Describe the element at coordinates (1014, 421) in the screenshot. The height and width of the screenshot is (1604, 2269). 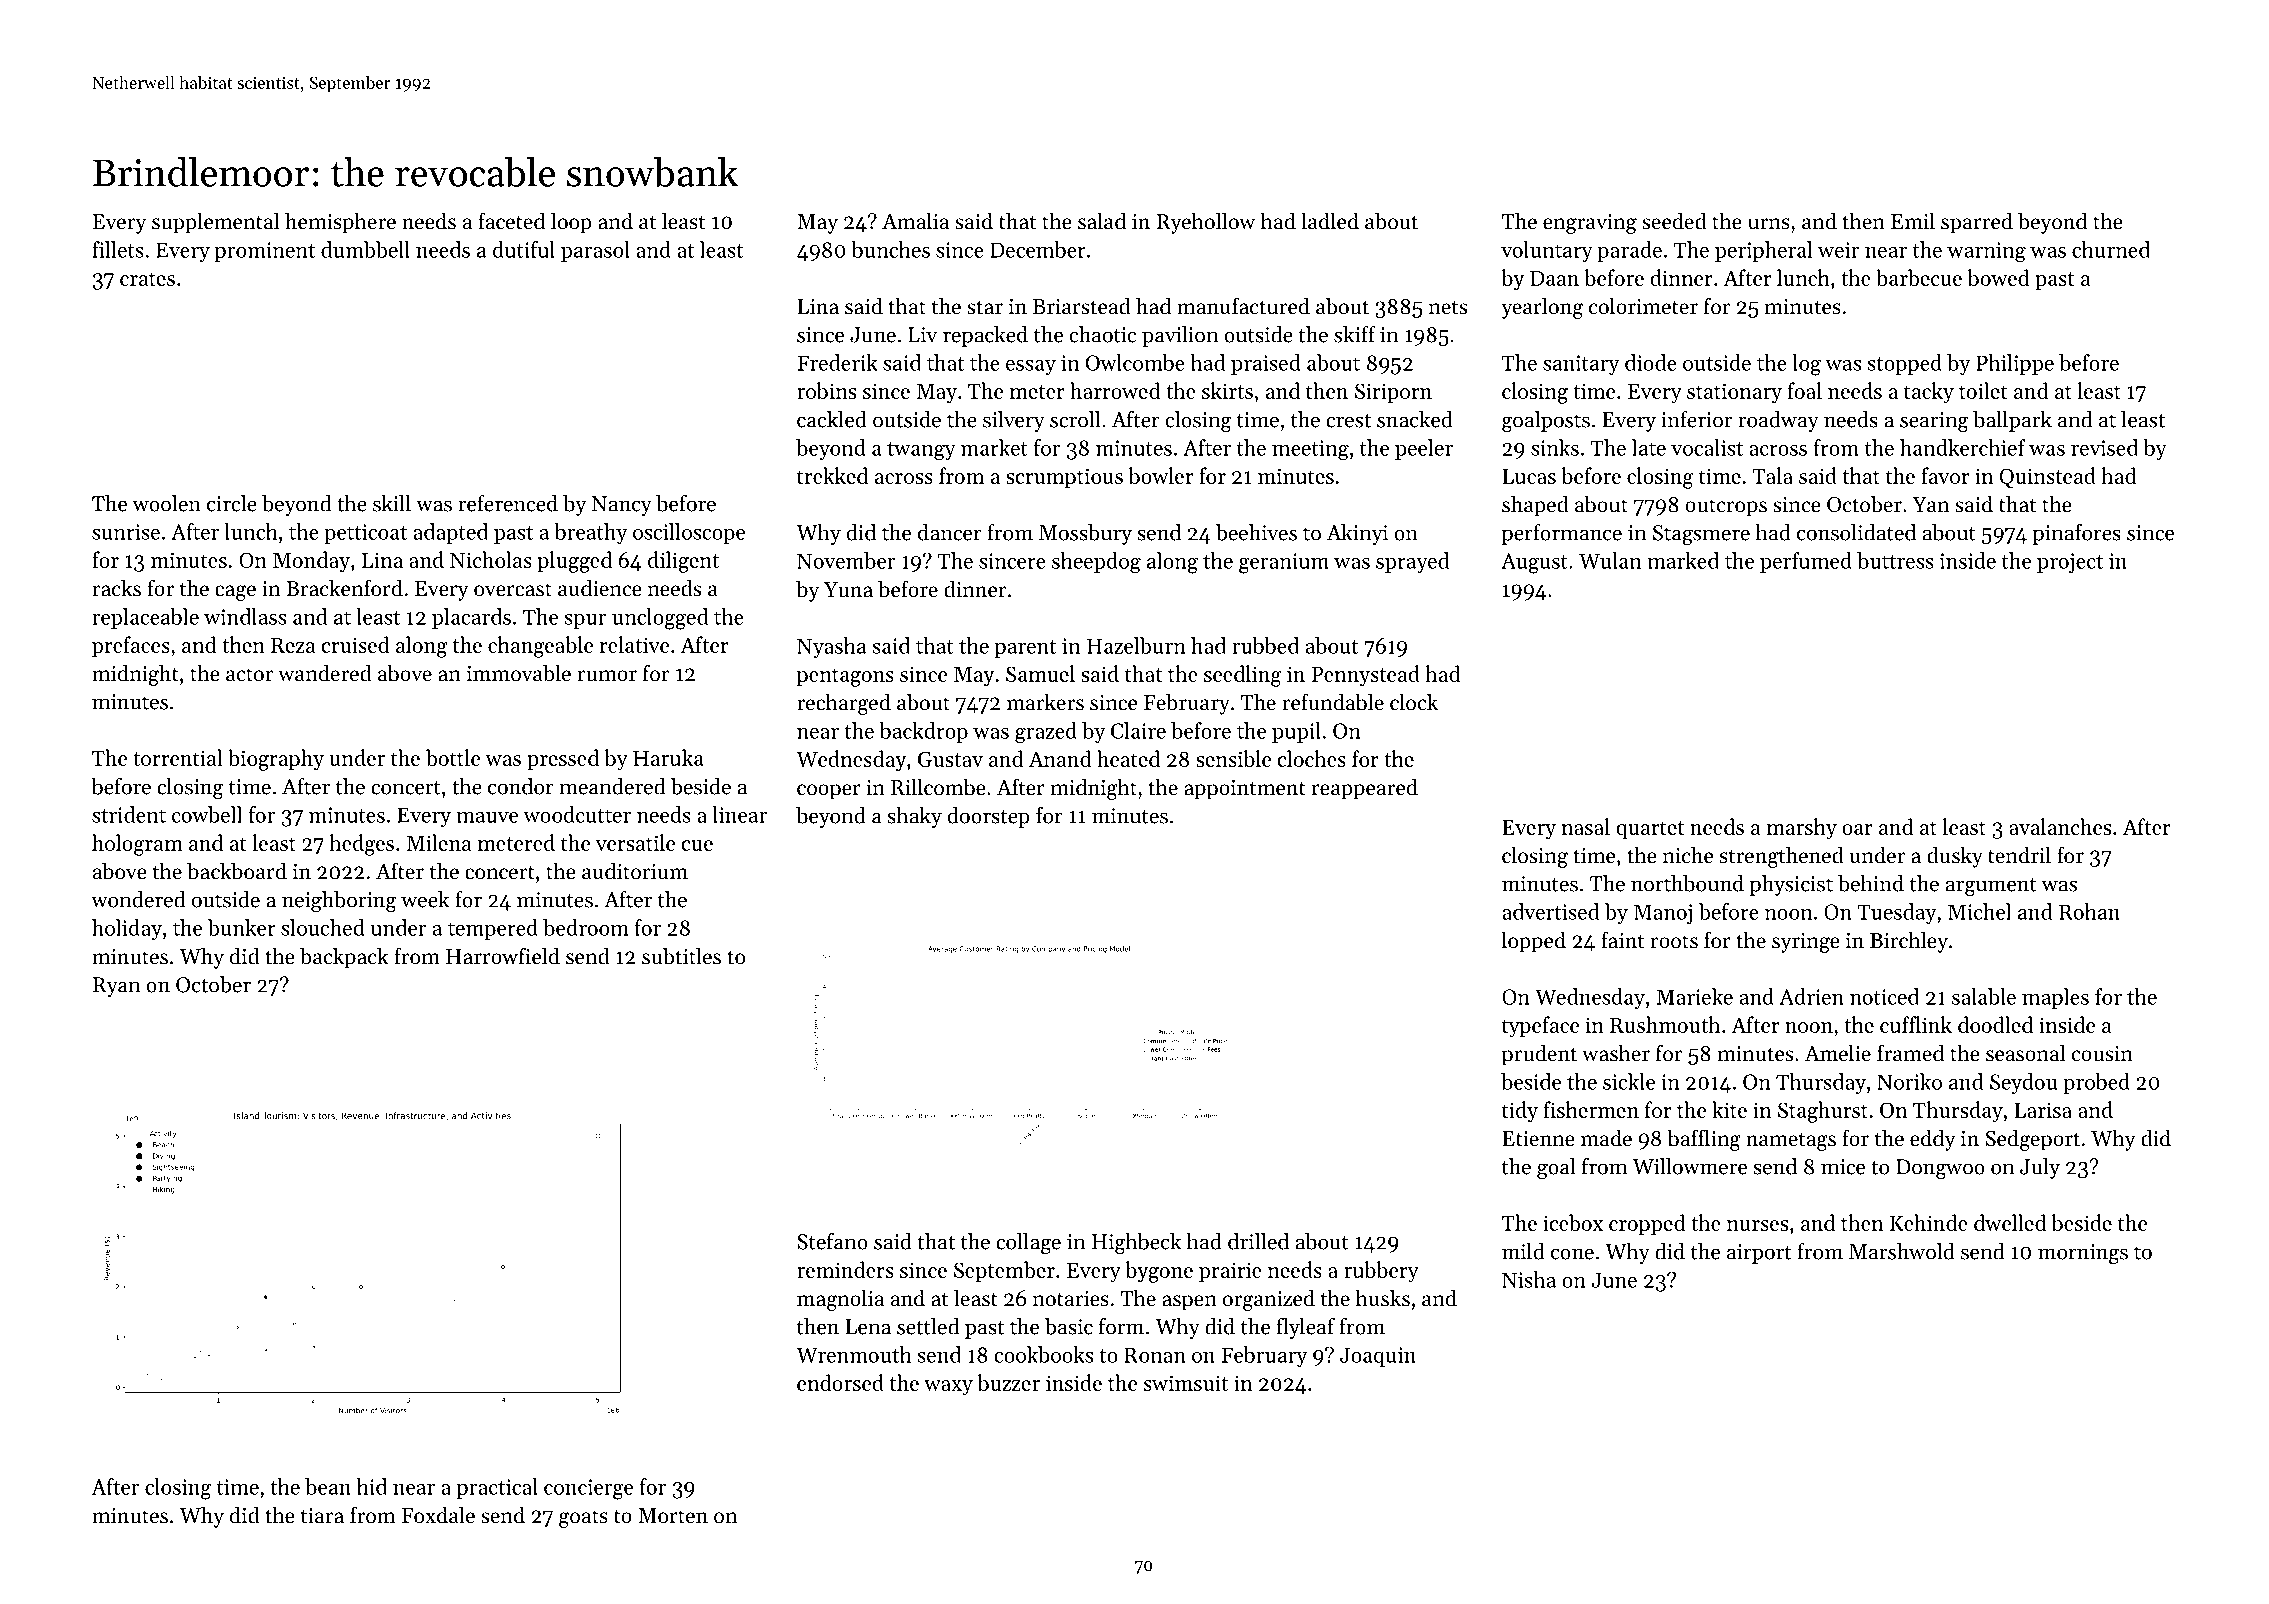
I see `silvery` at that location.
